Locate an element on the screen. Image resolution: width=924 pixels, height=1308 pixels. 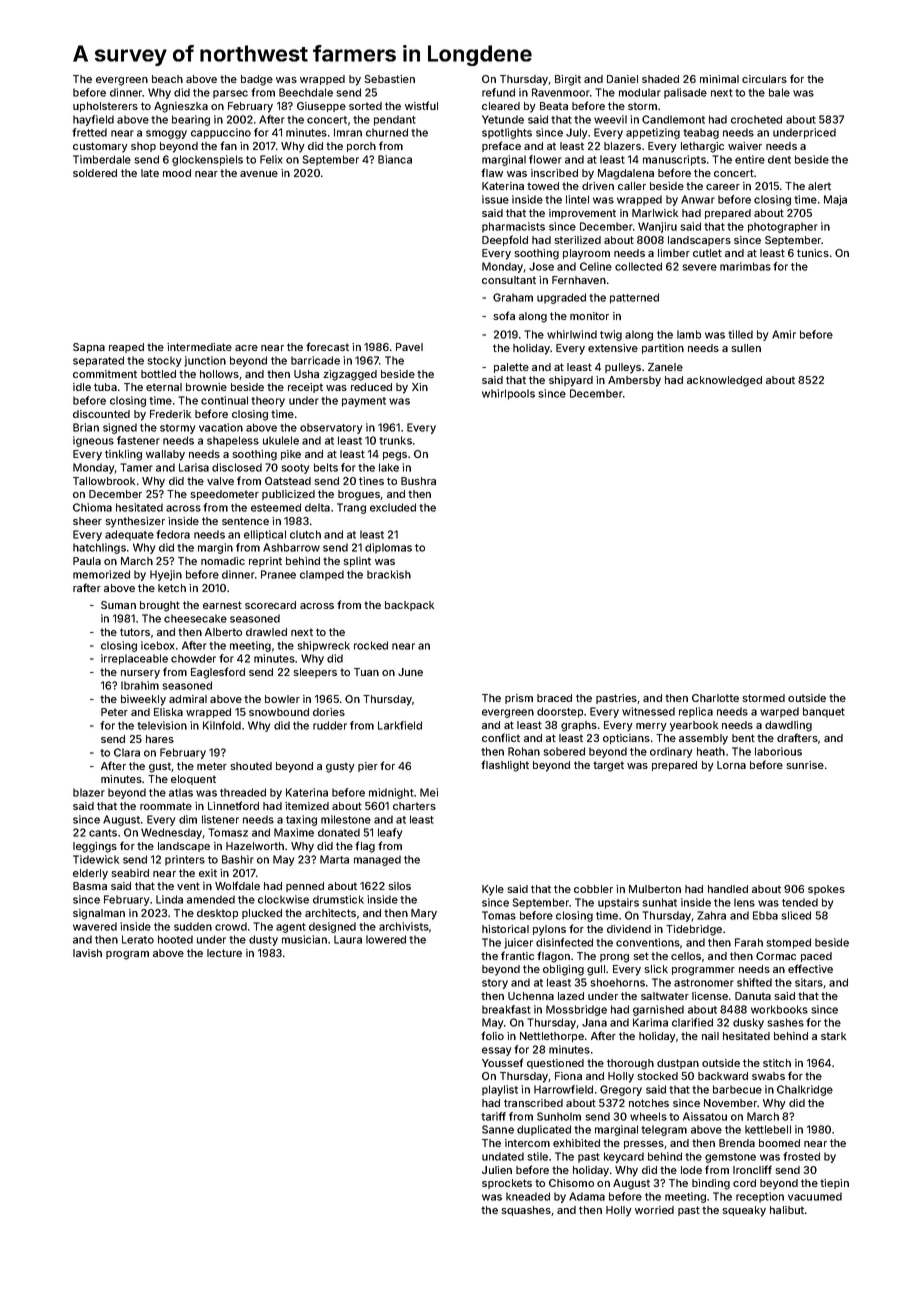
milestone is located at coordinates (346, 819).
